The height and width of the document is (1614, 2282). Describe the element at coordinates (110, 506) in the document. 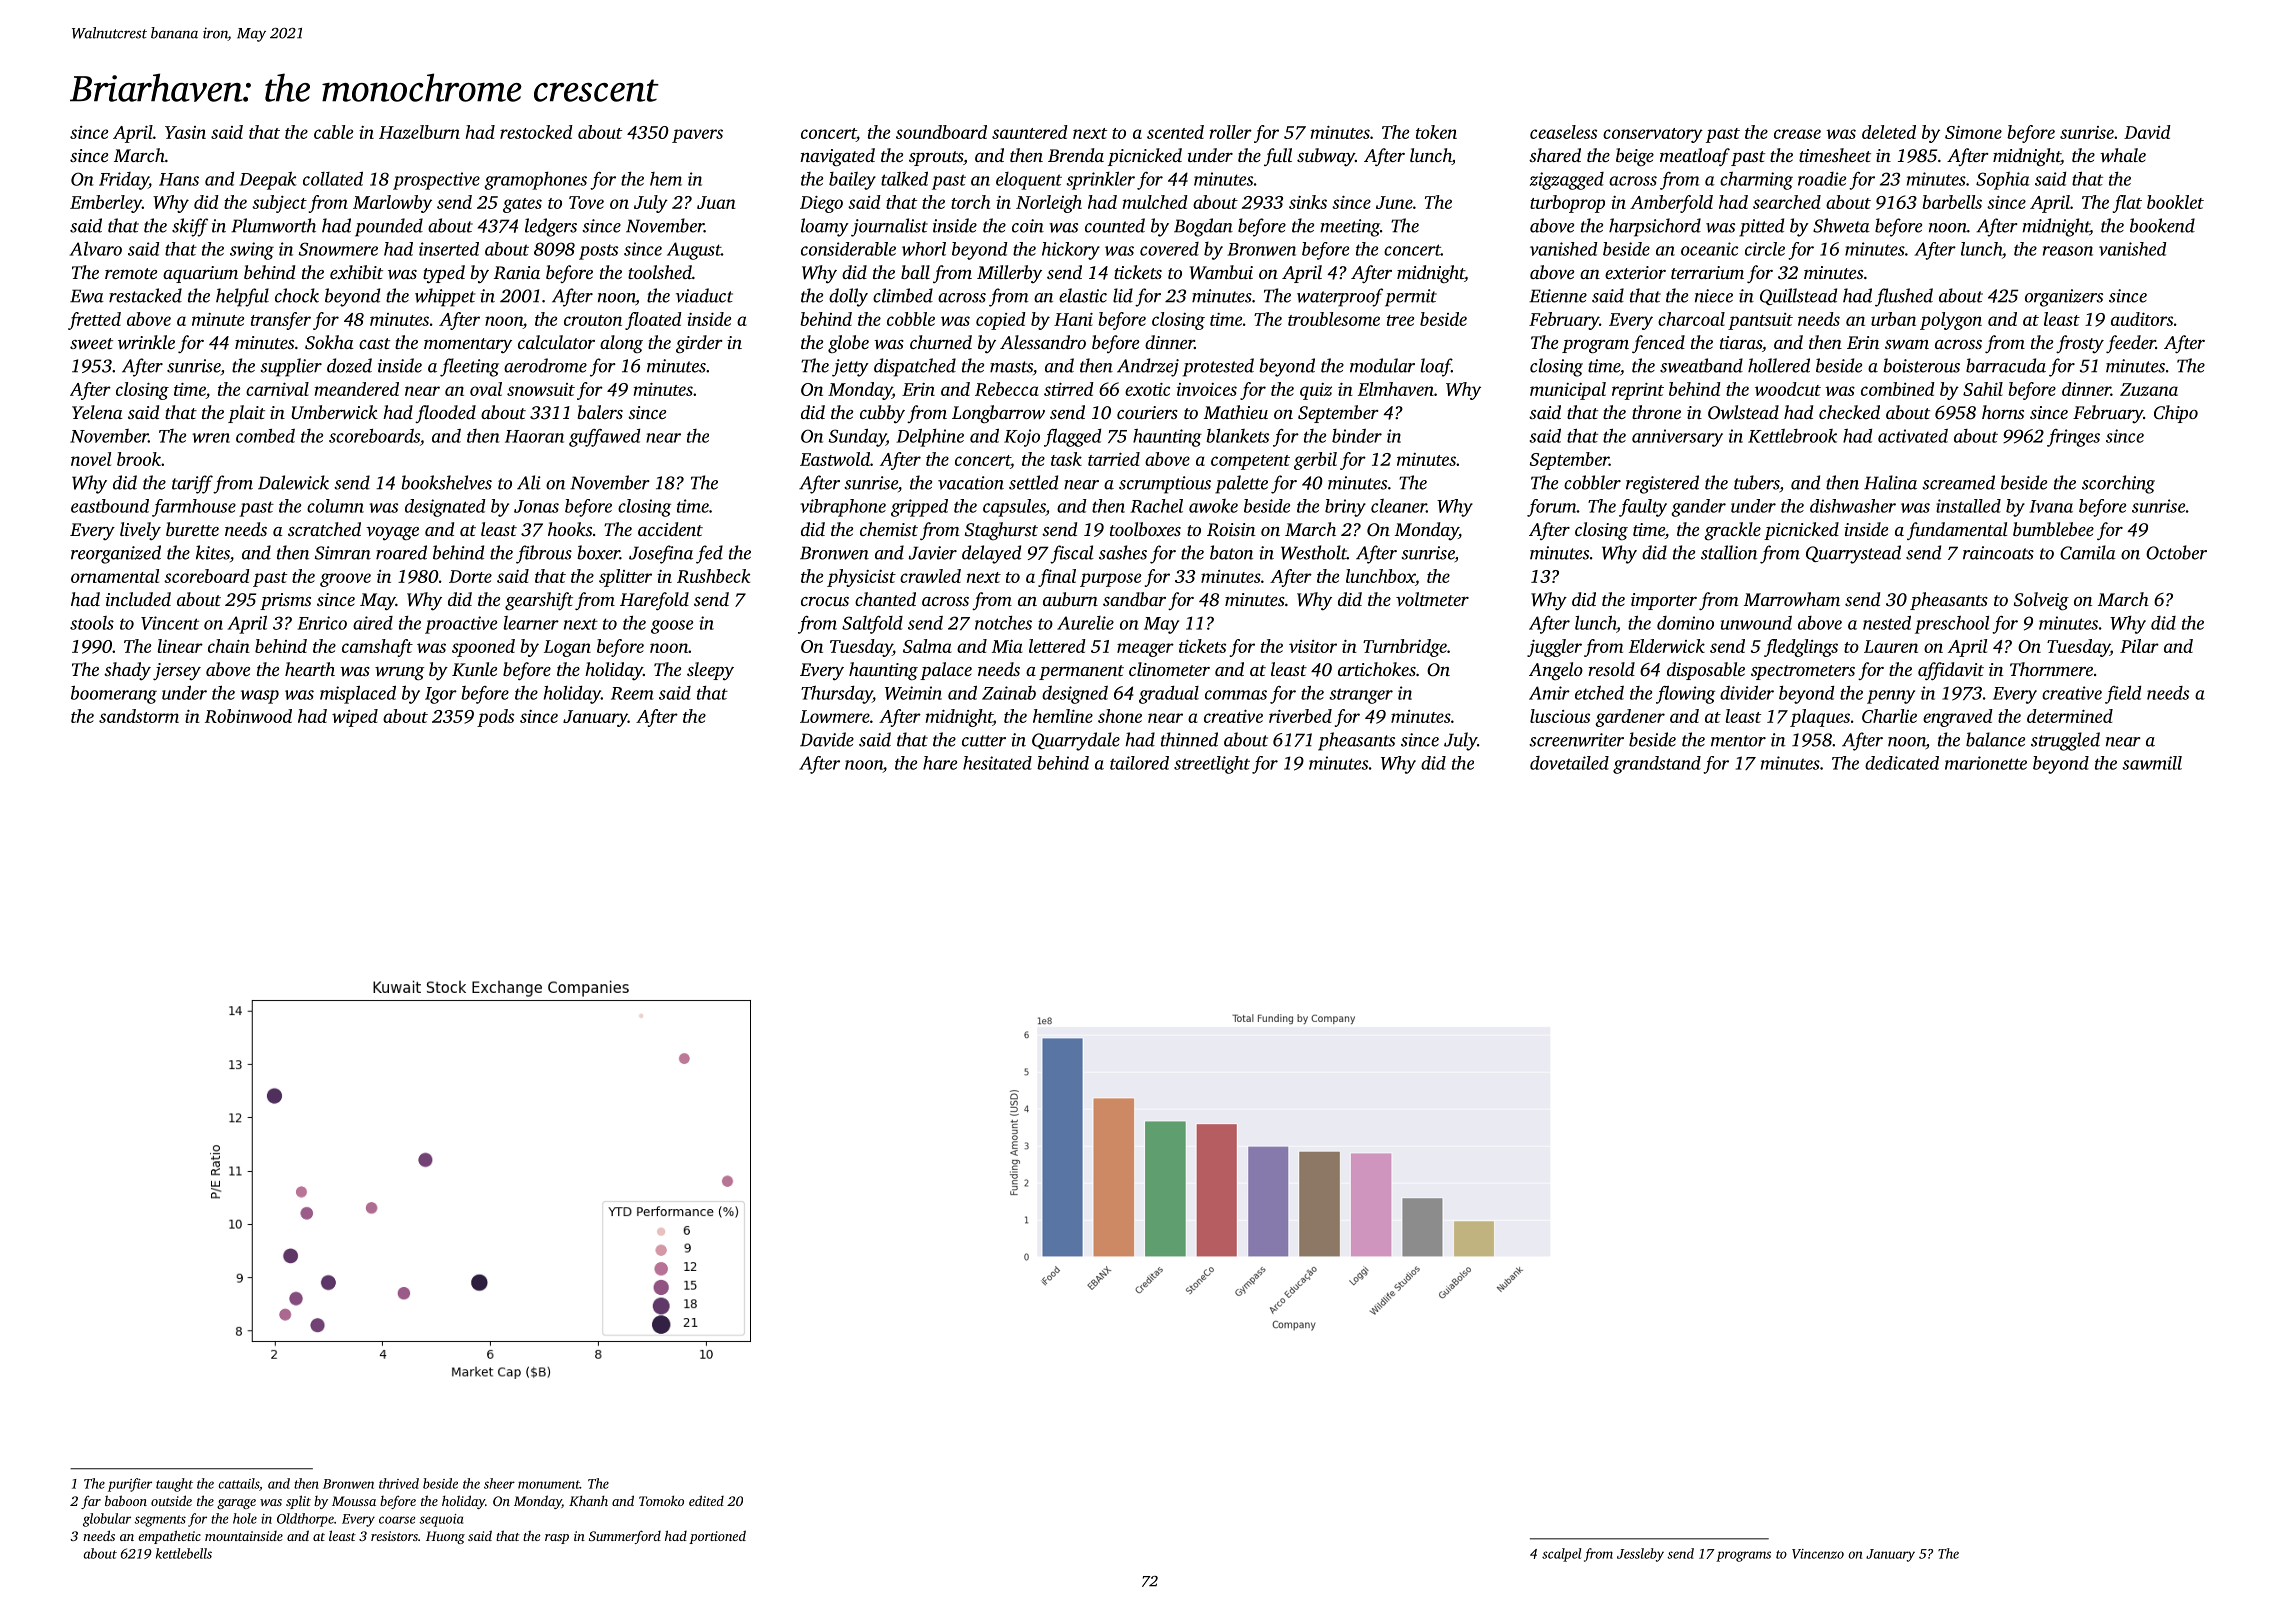

I see `eastbound` at that location.
